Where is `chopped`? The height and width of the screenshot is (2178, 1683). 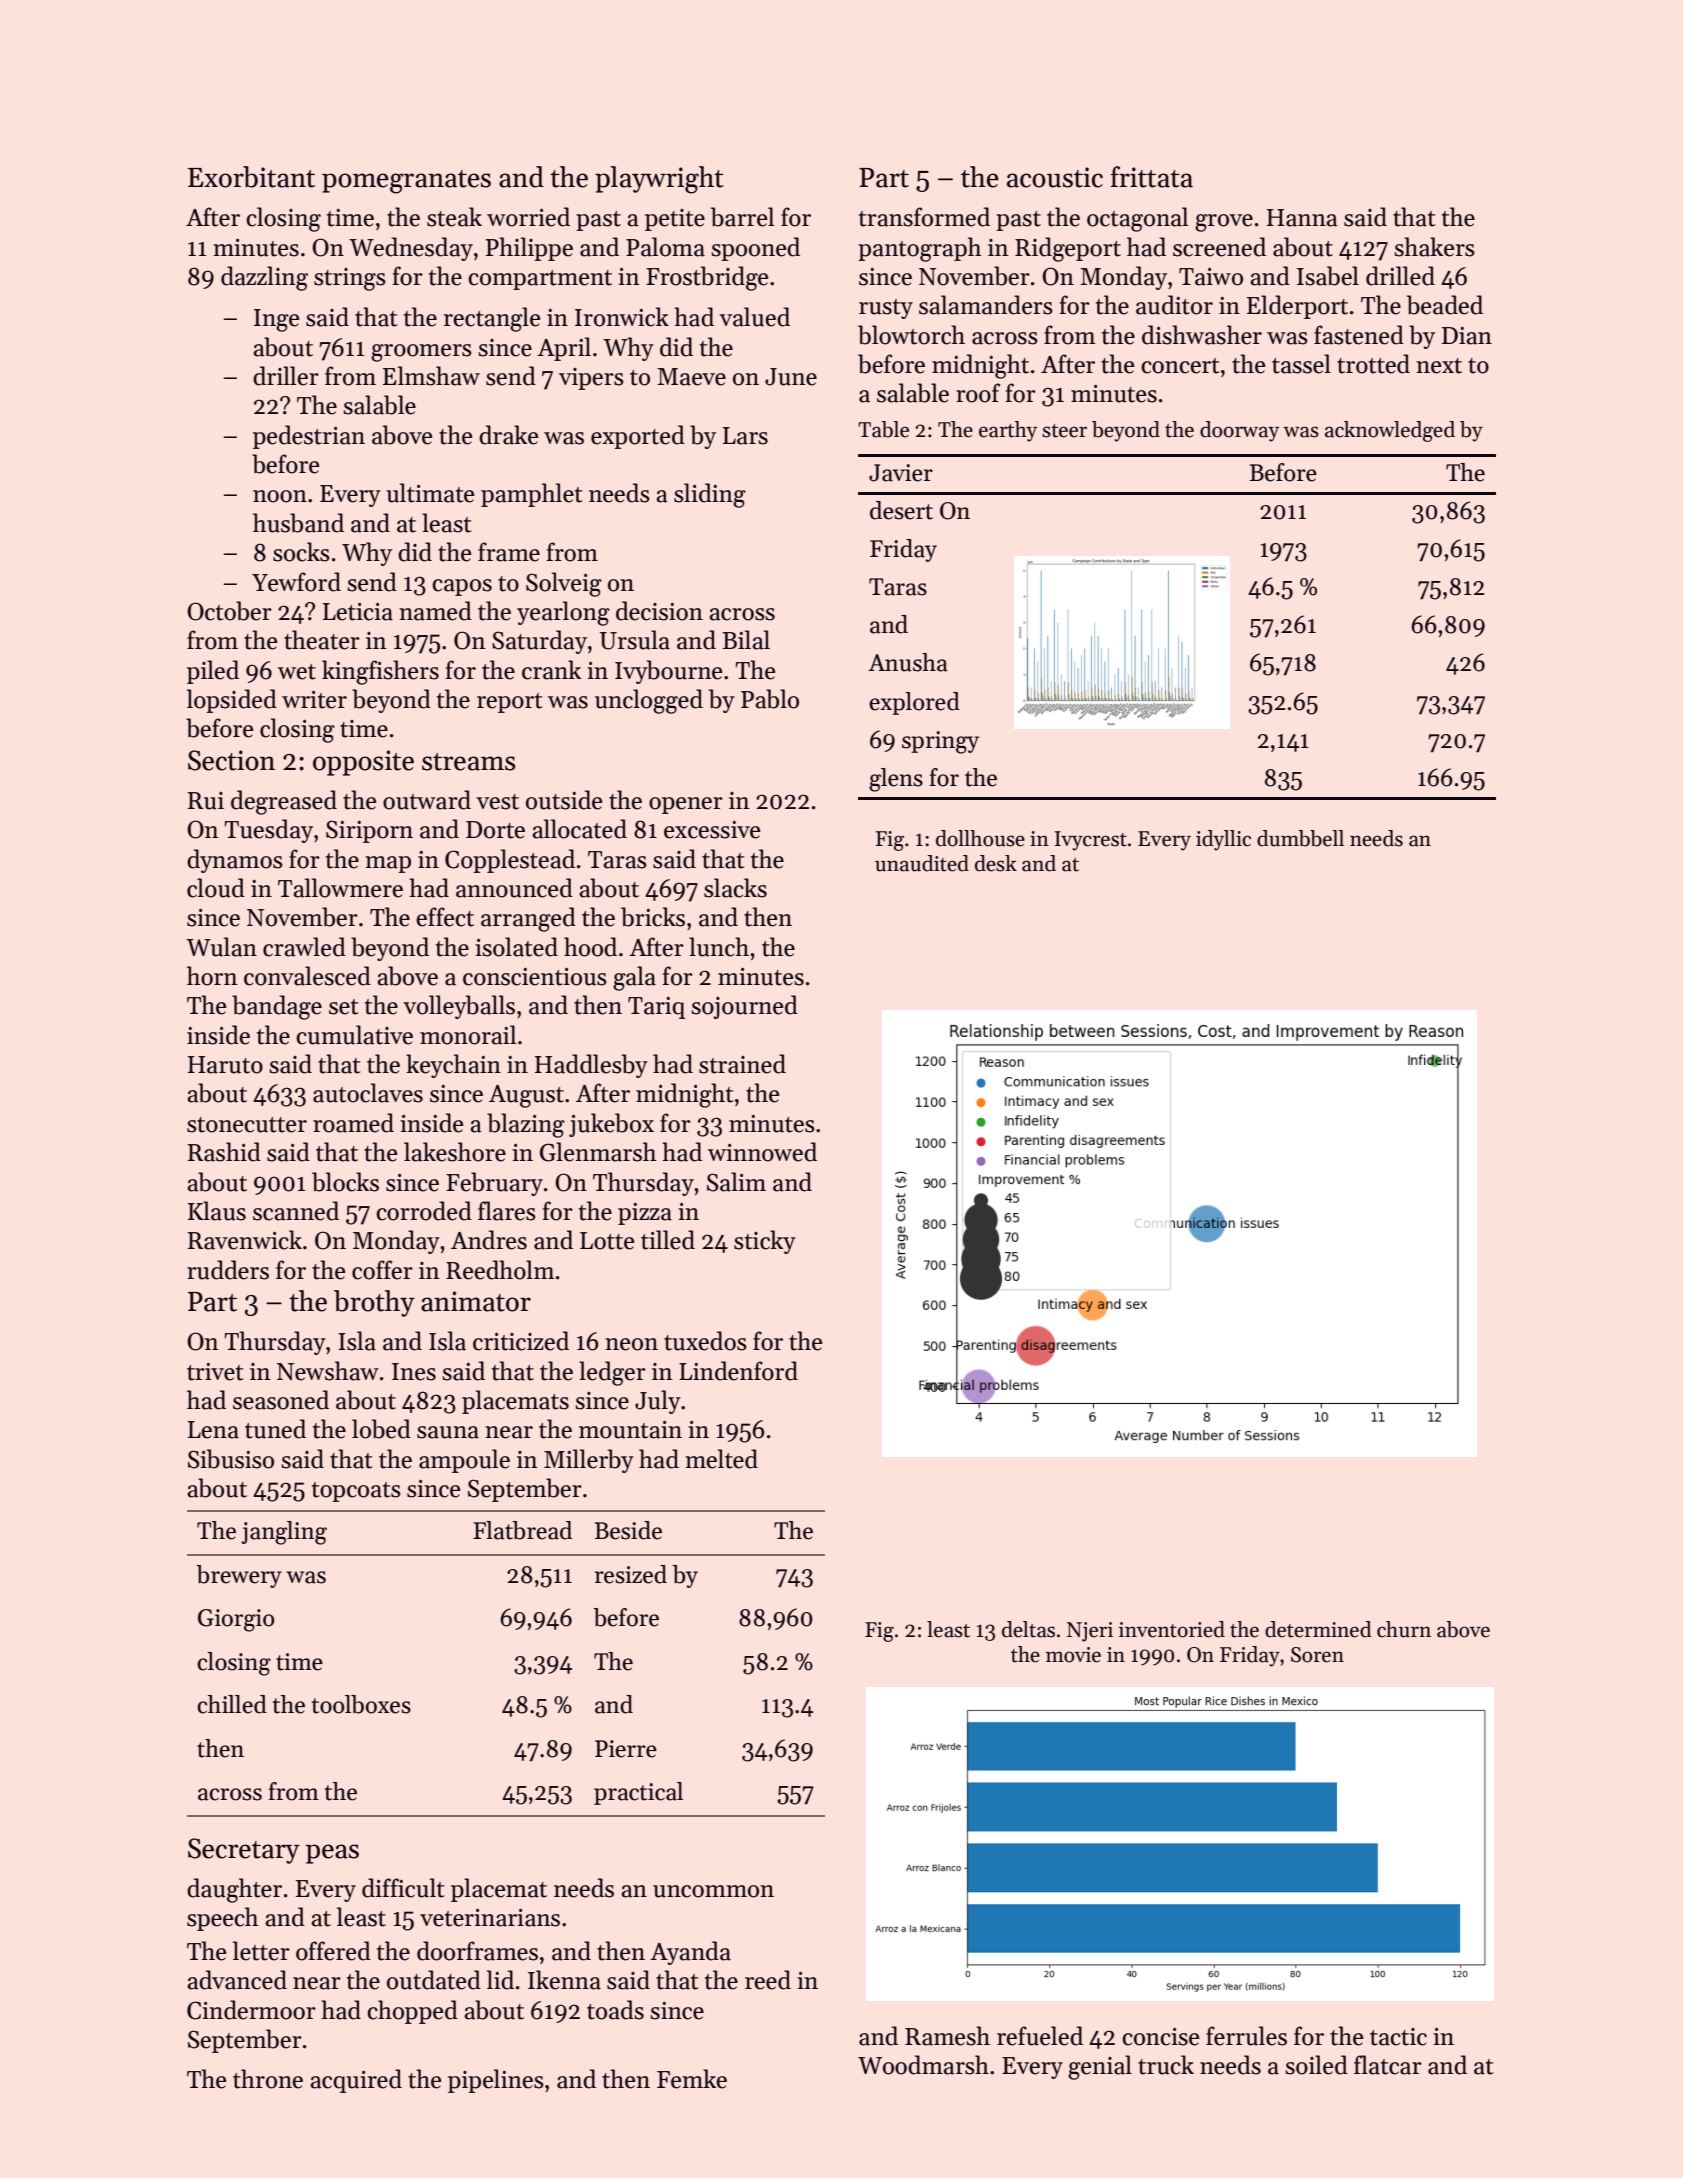 chopped is located at coordinates (412, 2012).
